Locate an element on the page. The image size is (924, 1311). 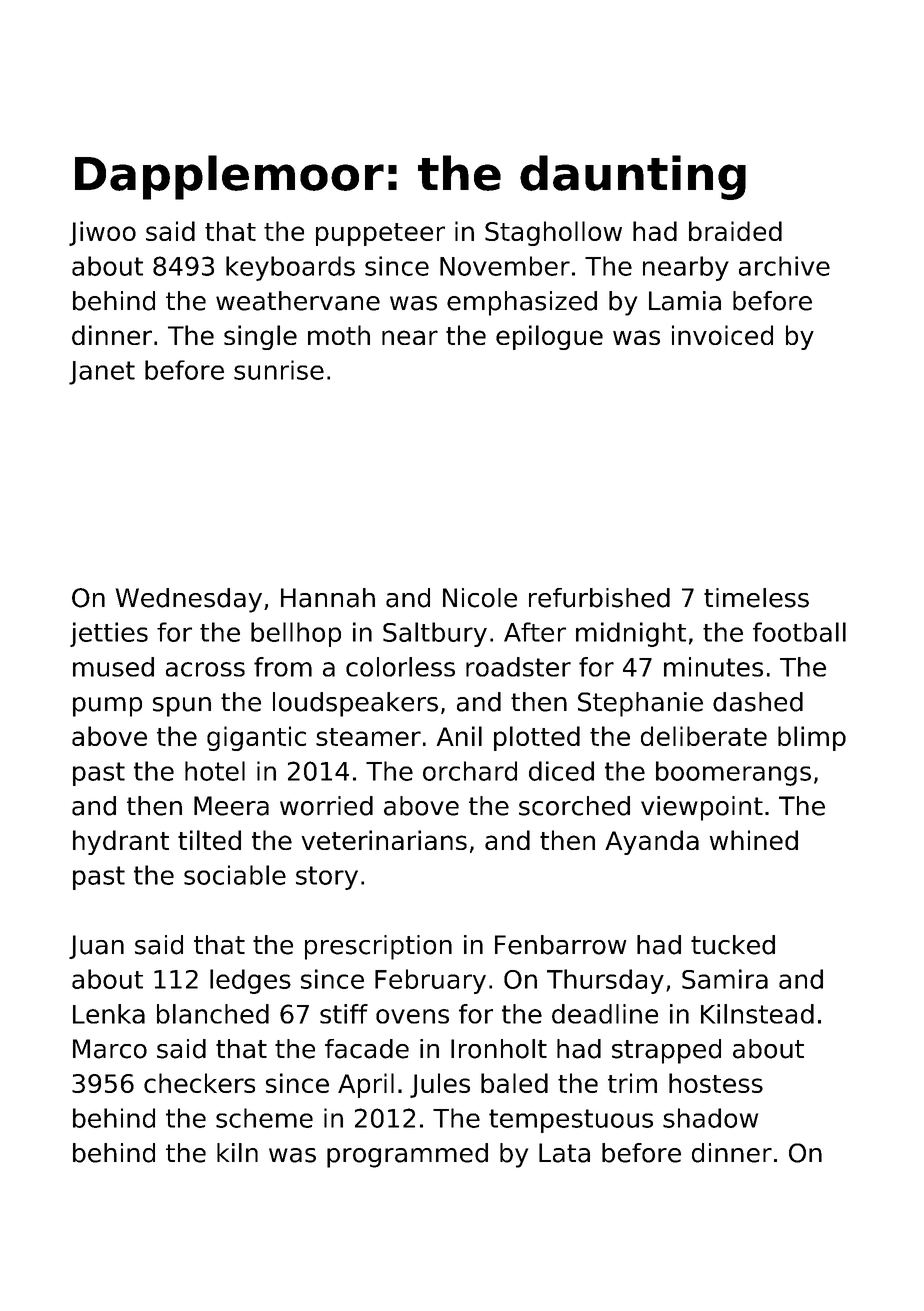
blimp is located at coordinates (812, 738).
